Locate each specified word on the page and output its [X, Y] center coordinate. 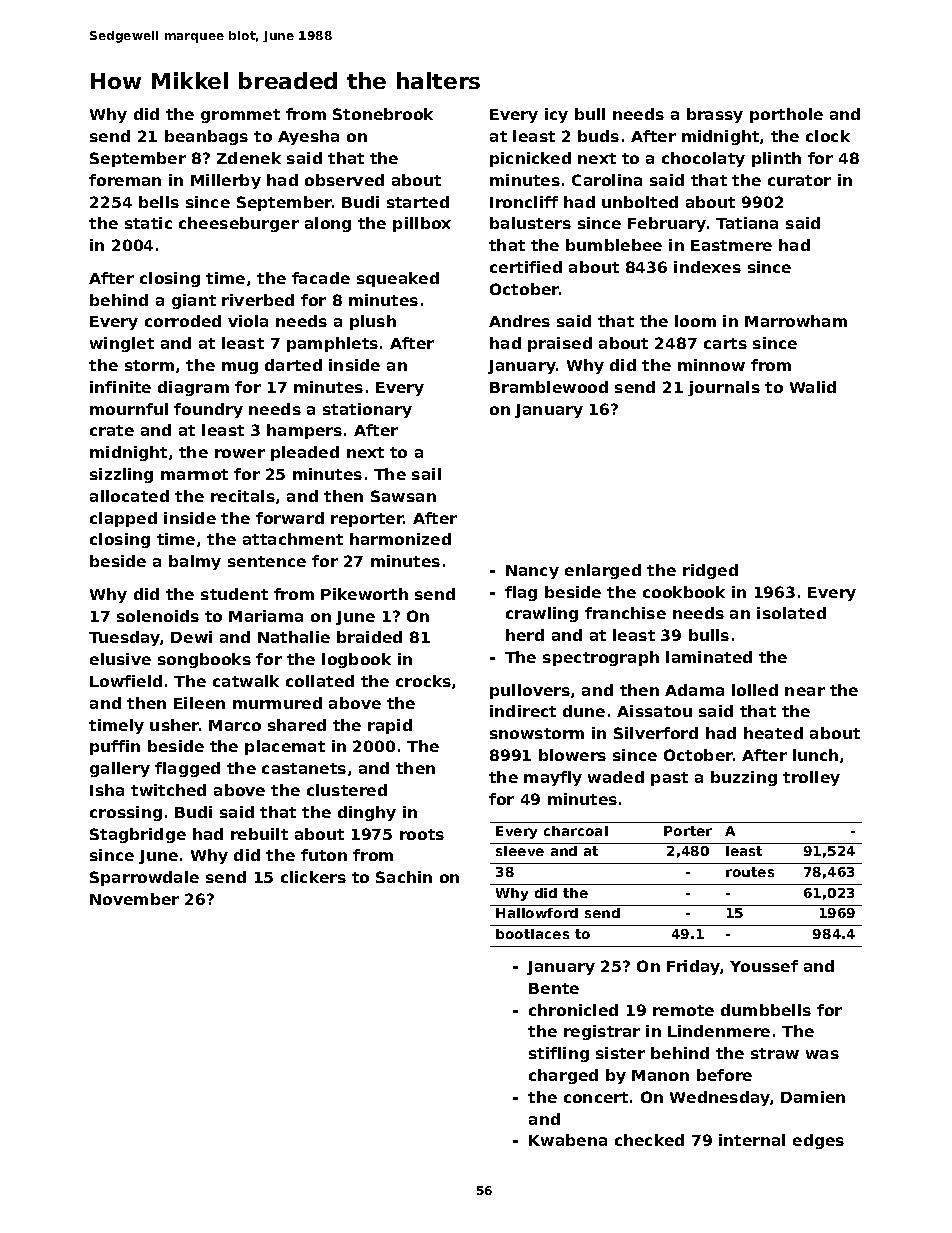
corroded [183, 321]
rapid [390, 726]
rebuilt [259, 834]
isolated [791, 613]
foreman [125, 180]
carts [725, 343]
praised [560, 344]
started [418, 202]
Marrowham [796, 321]
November [134, 899]
